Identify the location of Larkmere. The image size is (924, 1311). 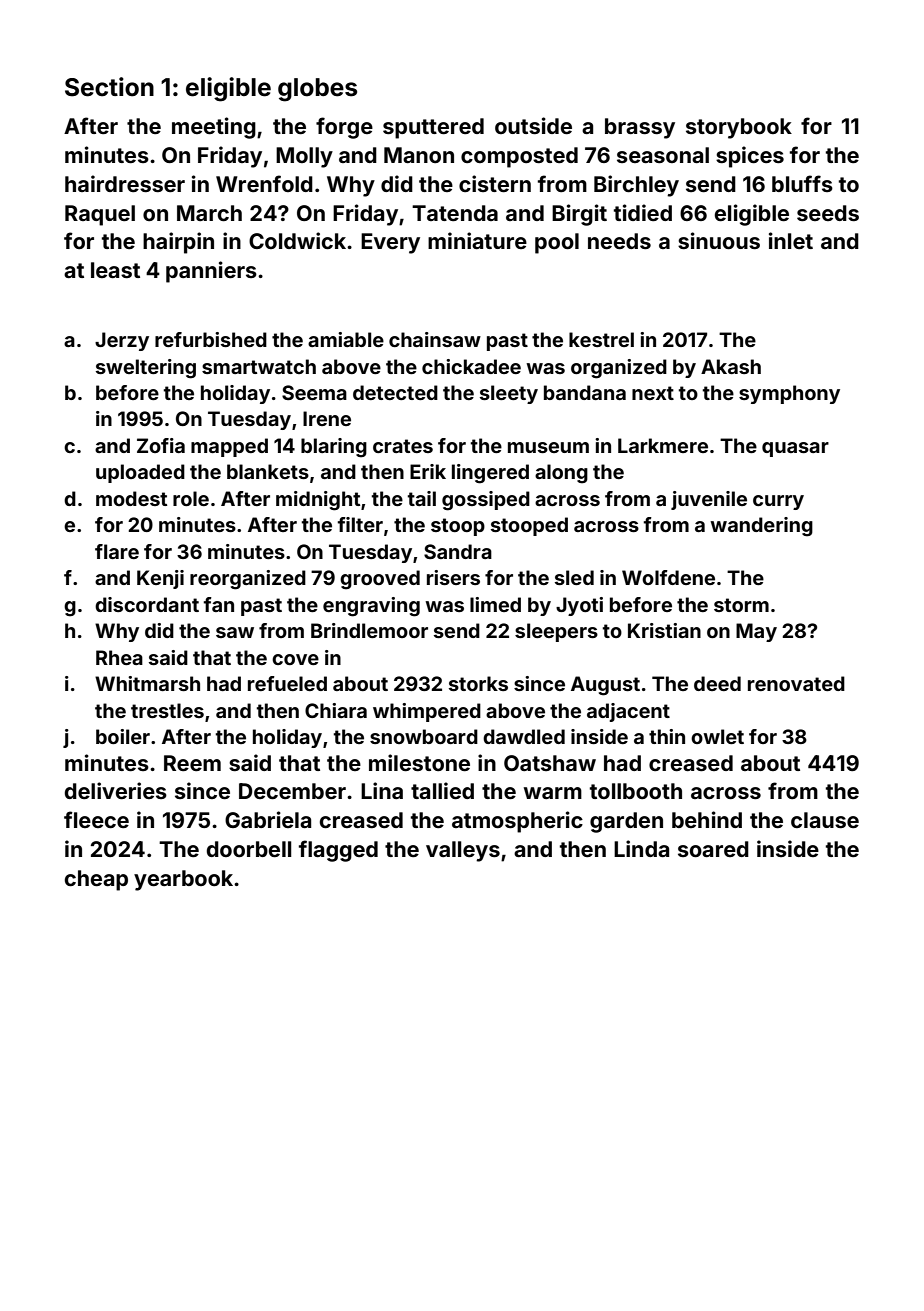
(663, 445).
